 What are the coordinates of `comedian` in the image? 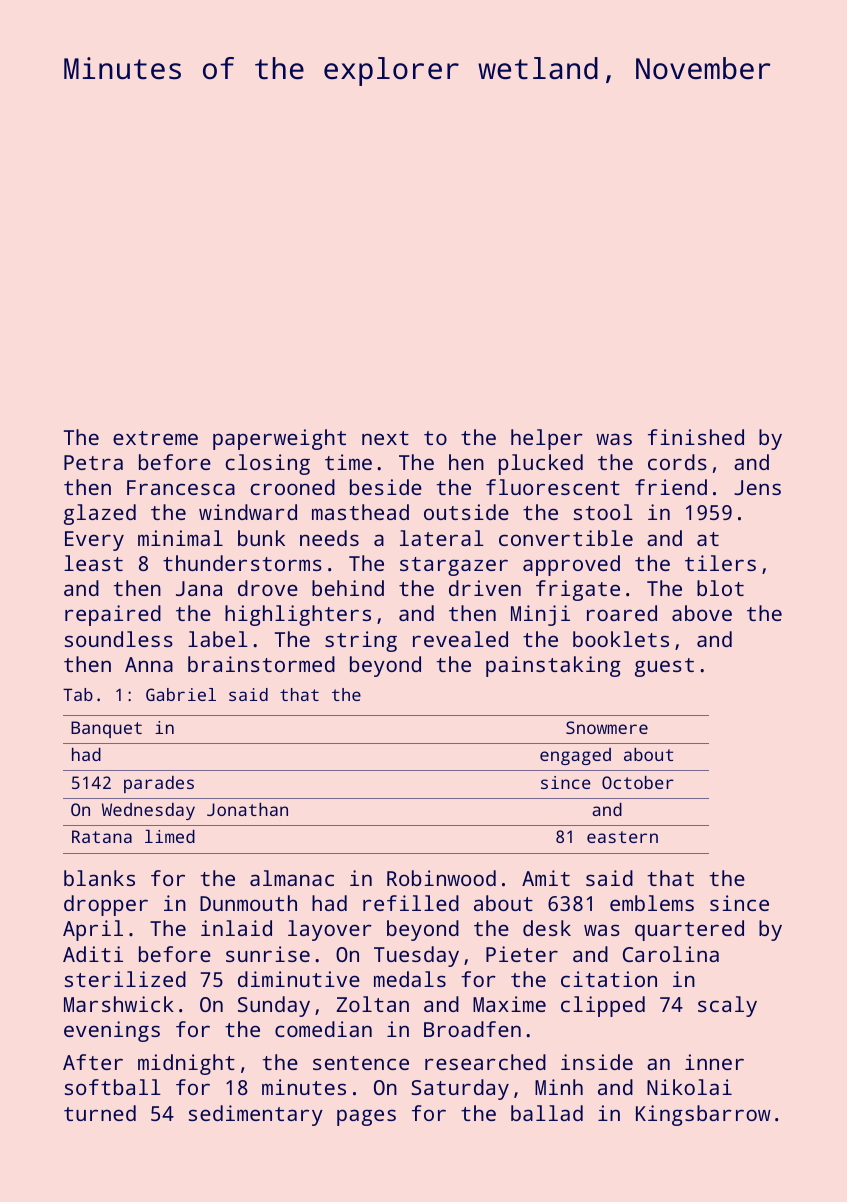 It's located at (323, 1029).
